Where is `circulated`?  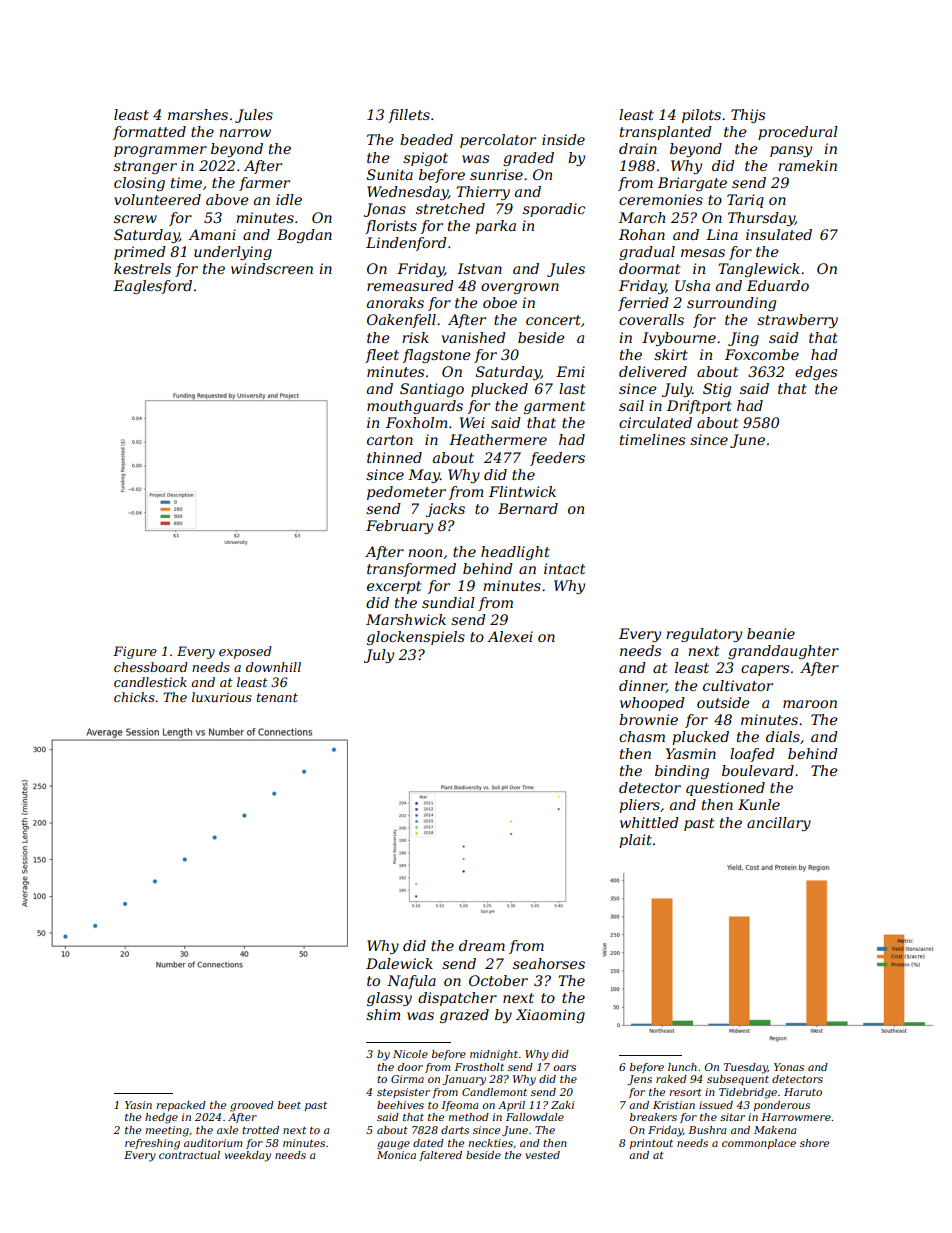 circulated is located at coordinates (655, 422).
